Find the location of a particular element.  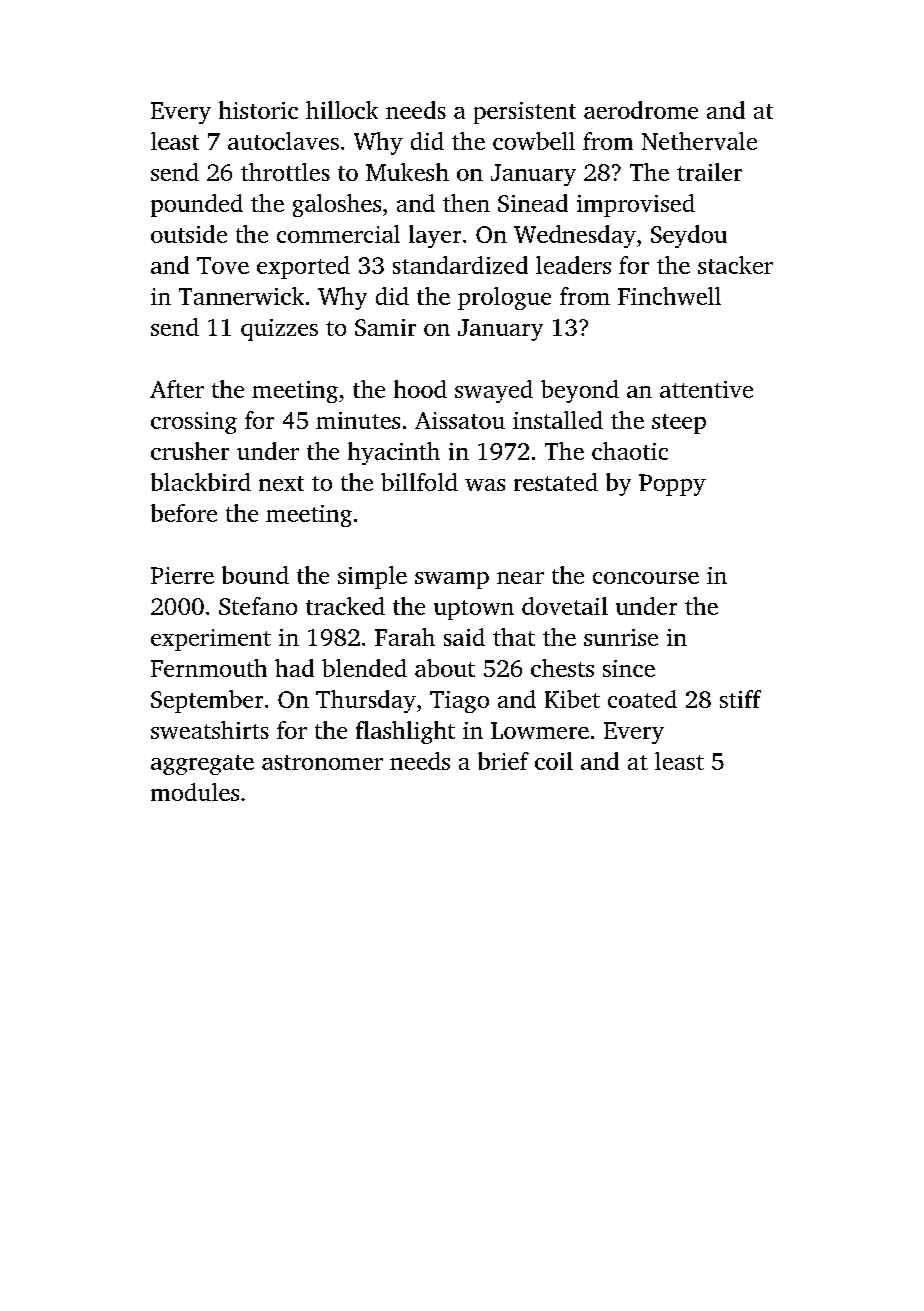

hood is located at coordinates (420, 389).
